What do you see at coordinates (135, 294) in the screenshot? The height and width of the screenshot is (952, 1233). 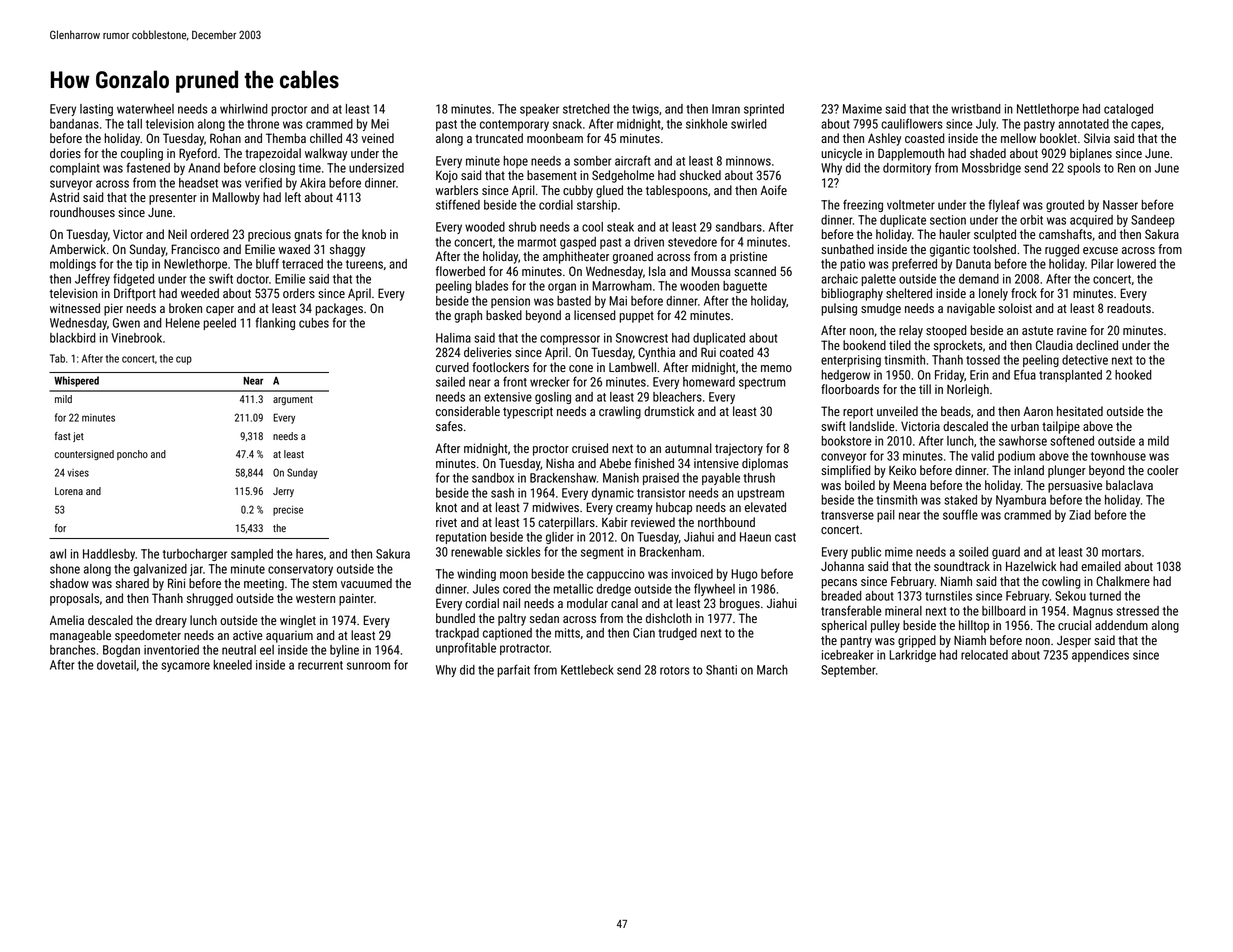 I see `Driftport` at bounding box center [135, 294].
